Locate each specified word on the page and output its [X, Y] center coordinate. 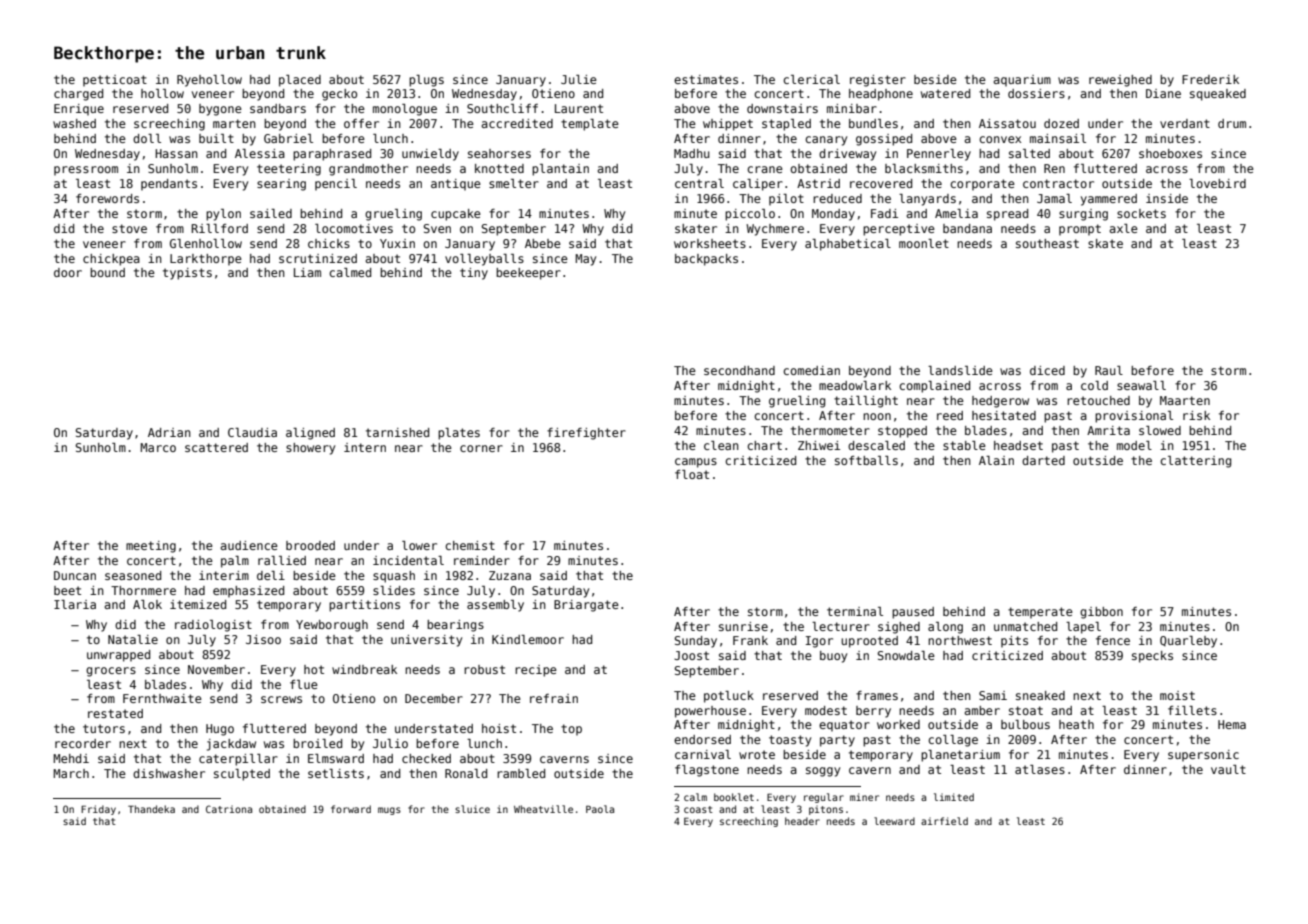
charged [78, 95]
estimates [706, 79]
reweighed [1120, 81]
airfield [944, 821]
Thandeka [151, 809]
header [802, 821]
